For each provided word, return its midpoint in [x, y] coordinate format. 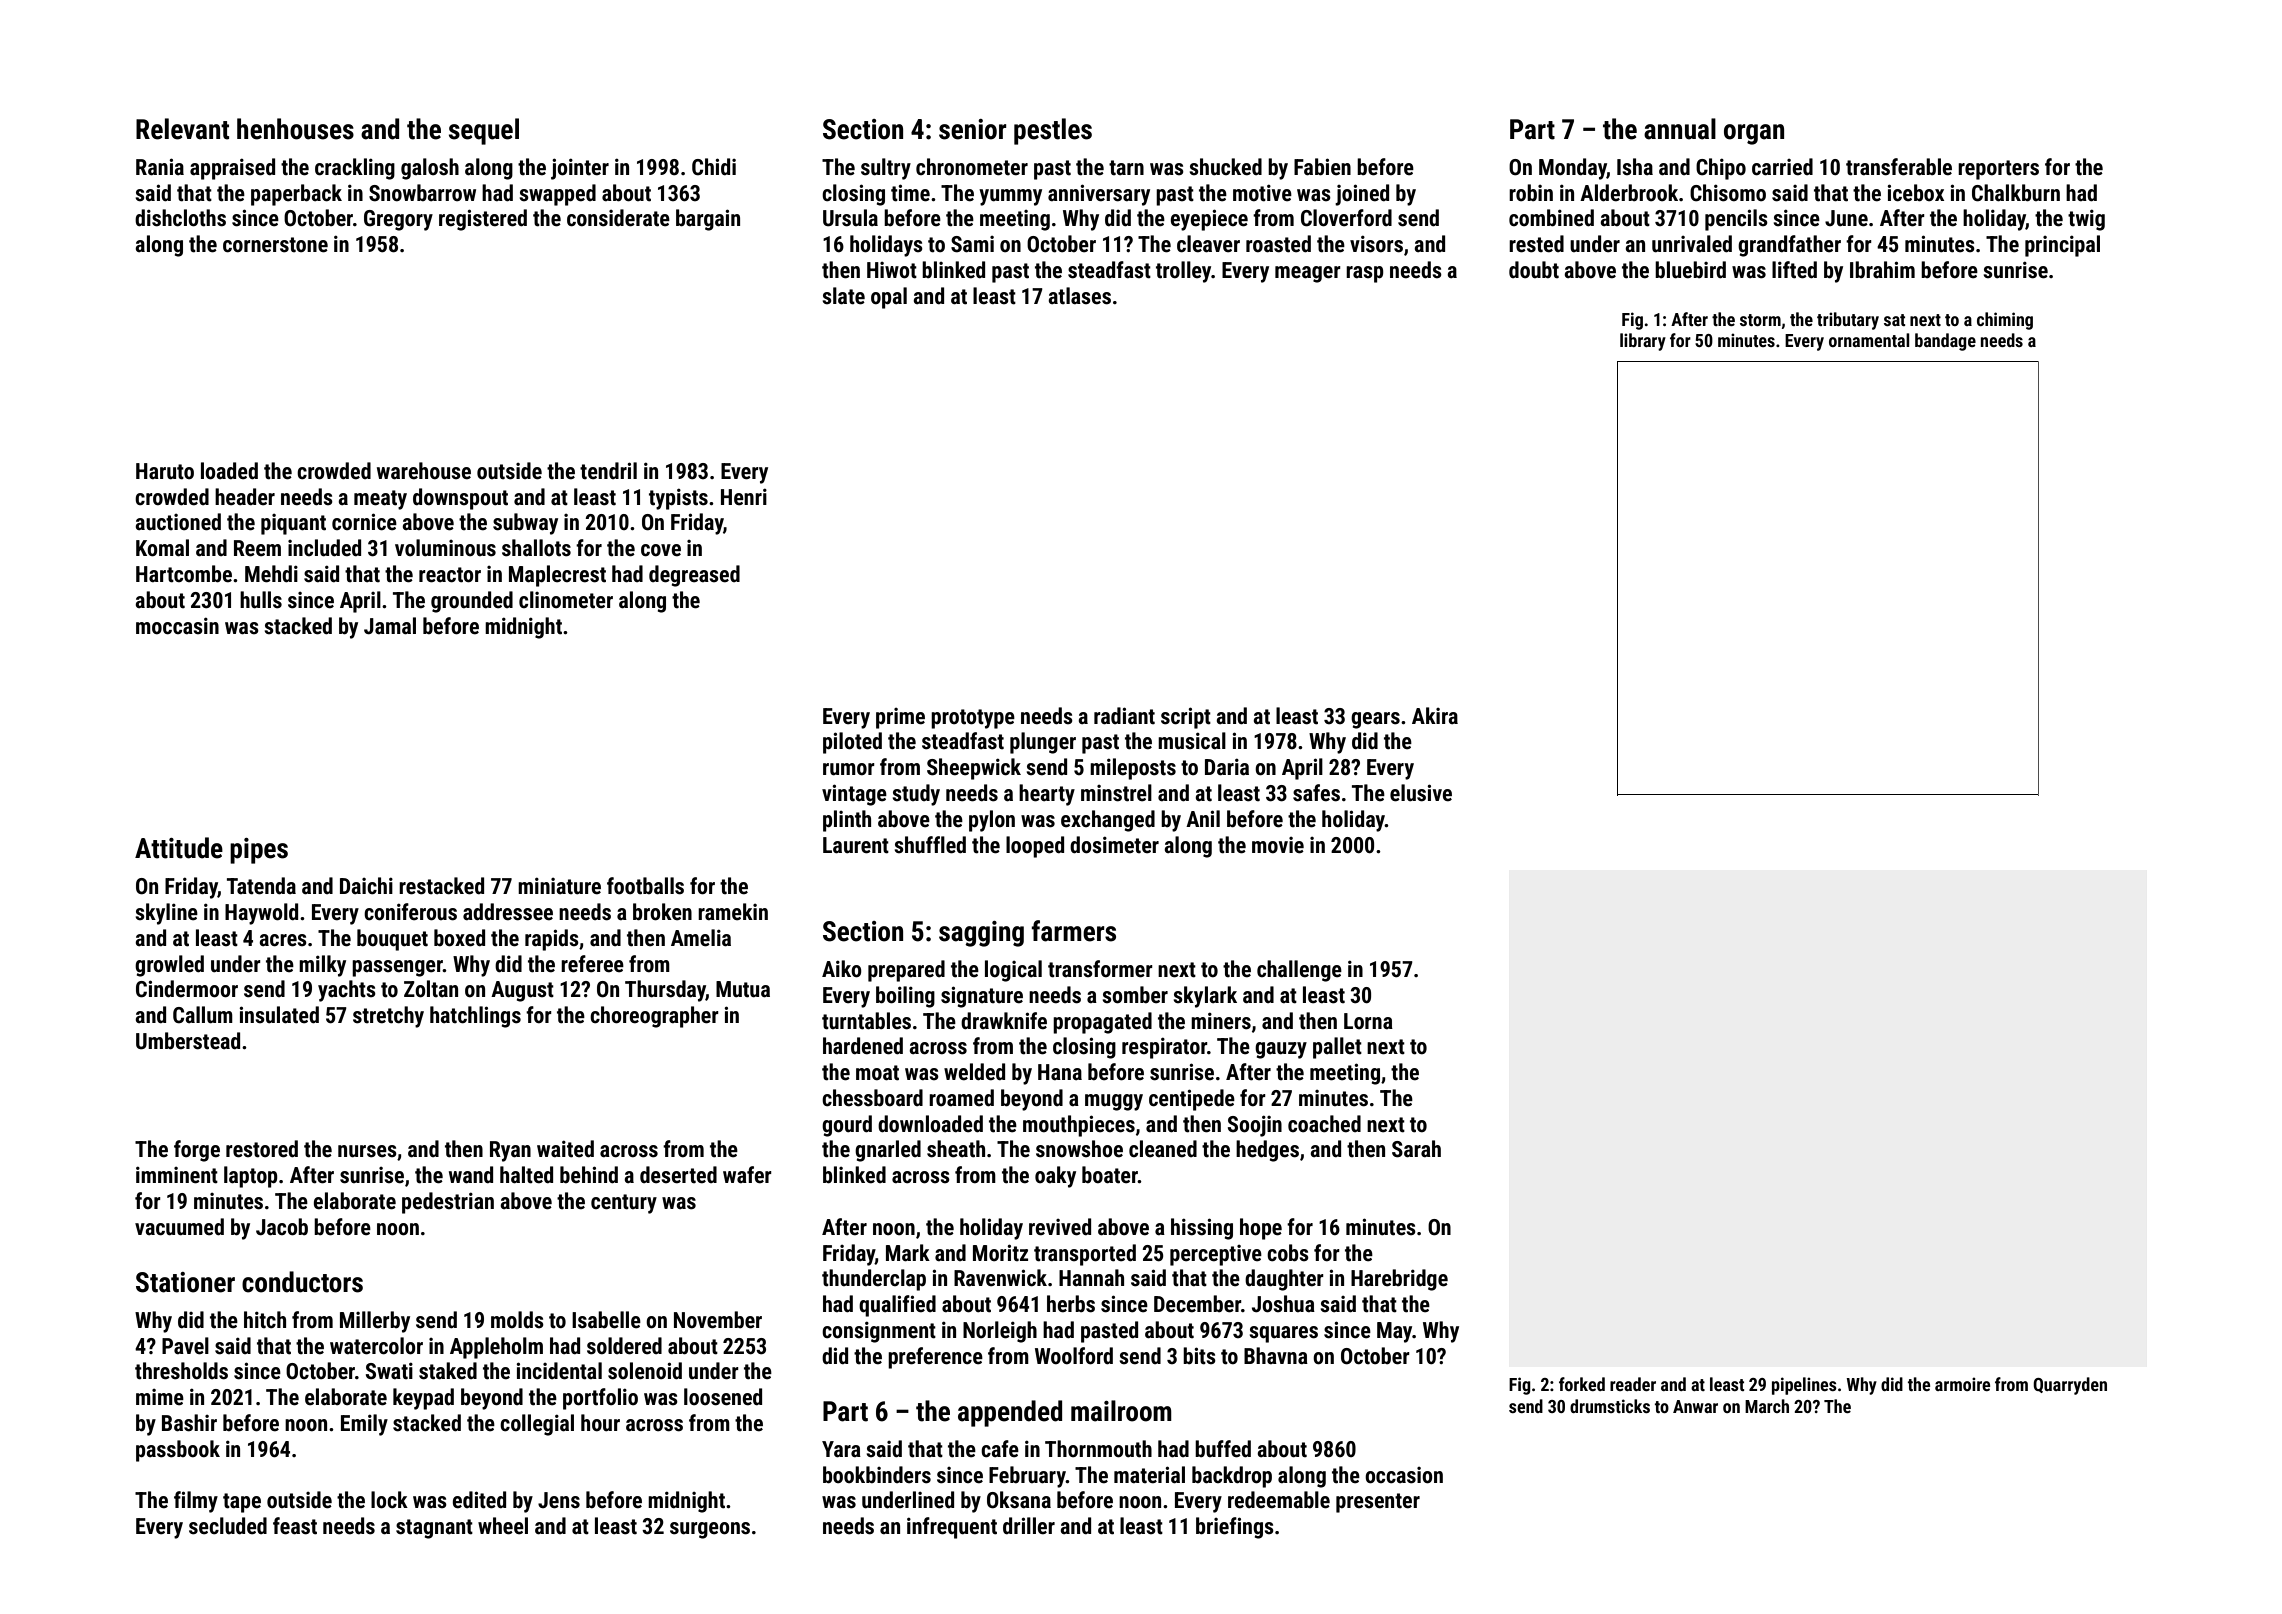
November [718, 1320]
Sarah [1416, 1149]
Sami [972, 244]
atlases [1079, 296]
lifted [1794, 270]
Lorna [1368, 1021]
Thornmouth [1098, 1449]
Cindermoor [187, 989]
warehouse [424, 471]
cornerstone [275, 245]
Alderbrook [1629, 193]
